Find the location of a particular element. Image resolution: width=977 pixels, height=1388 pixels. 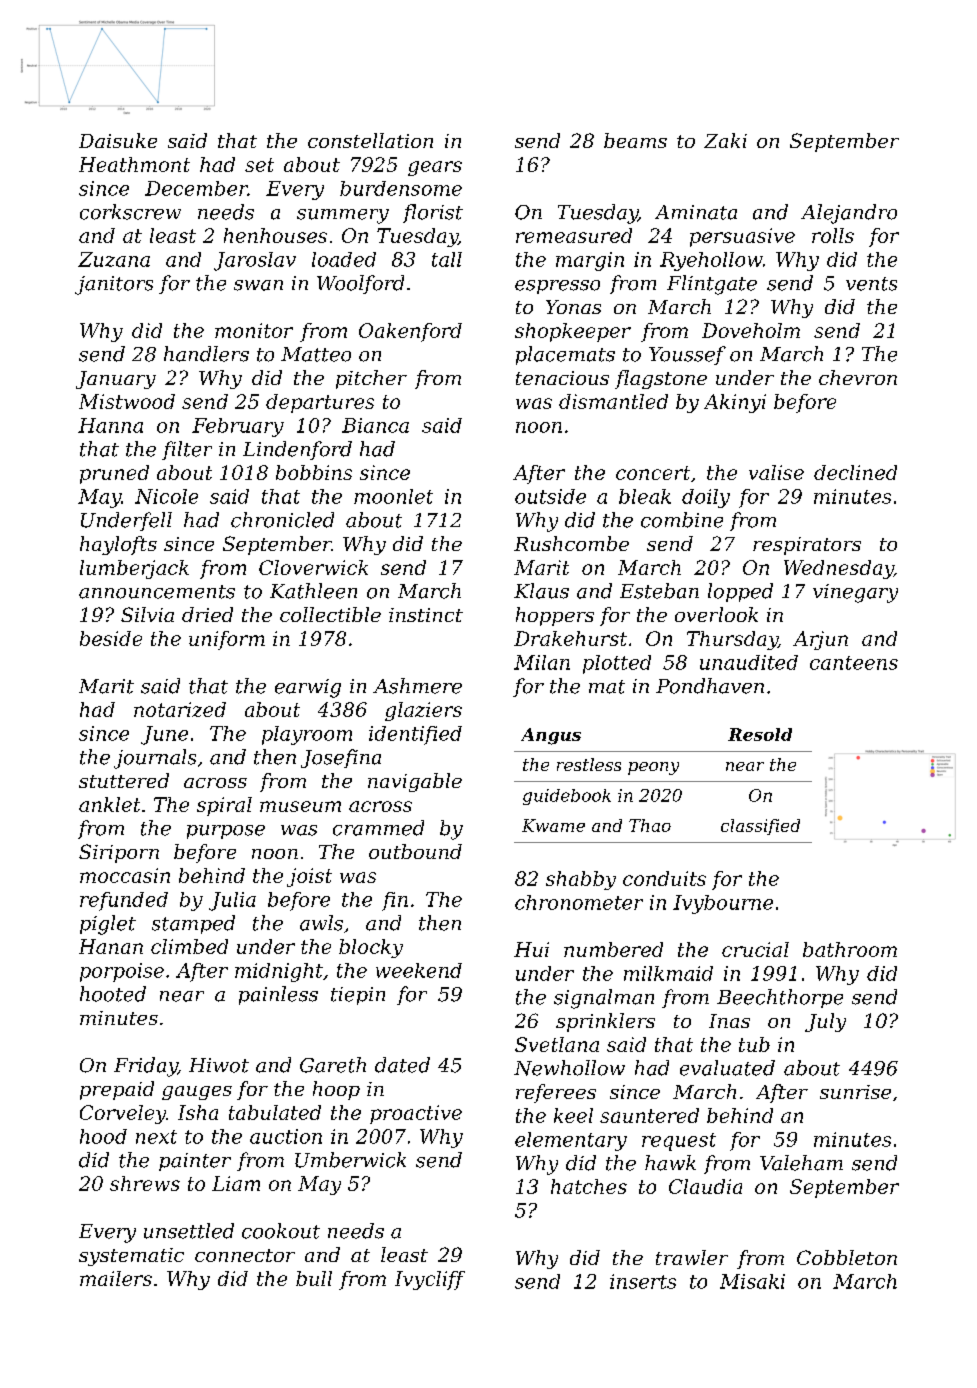

Oakenford is located at coordinates (410, 332).
